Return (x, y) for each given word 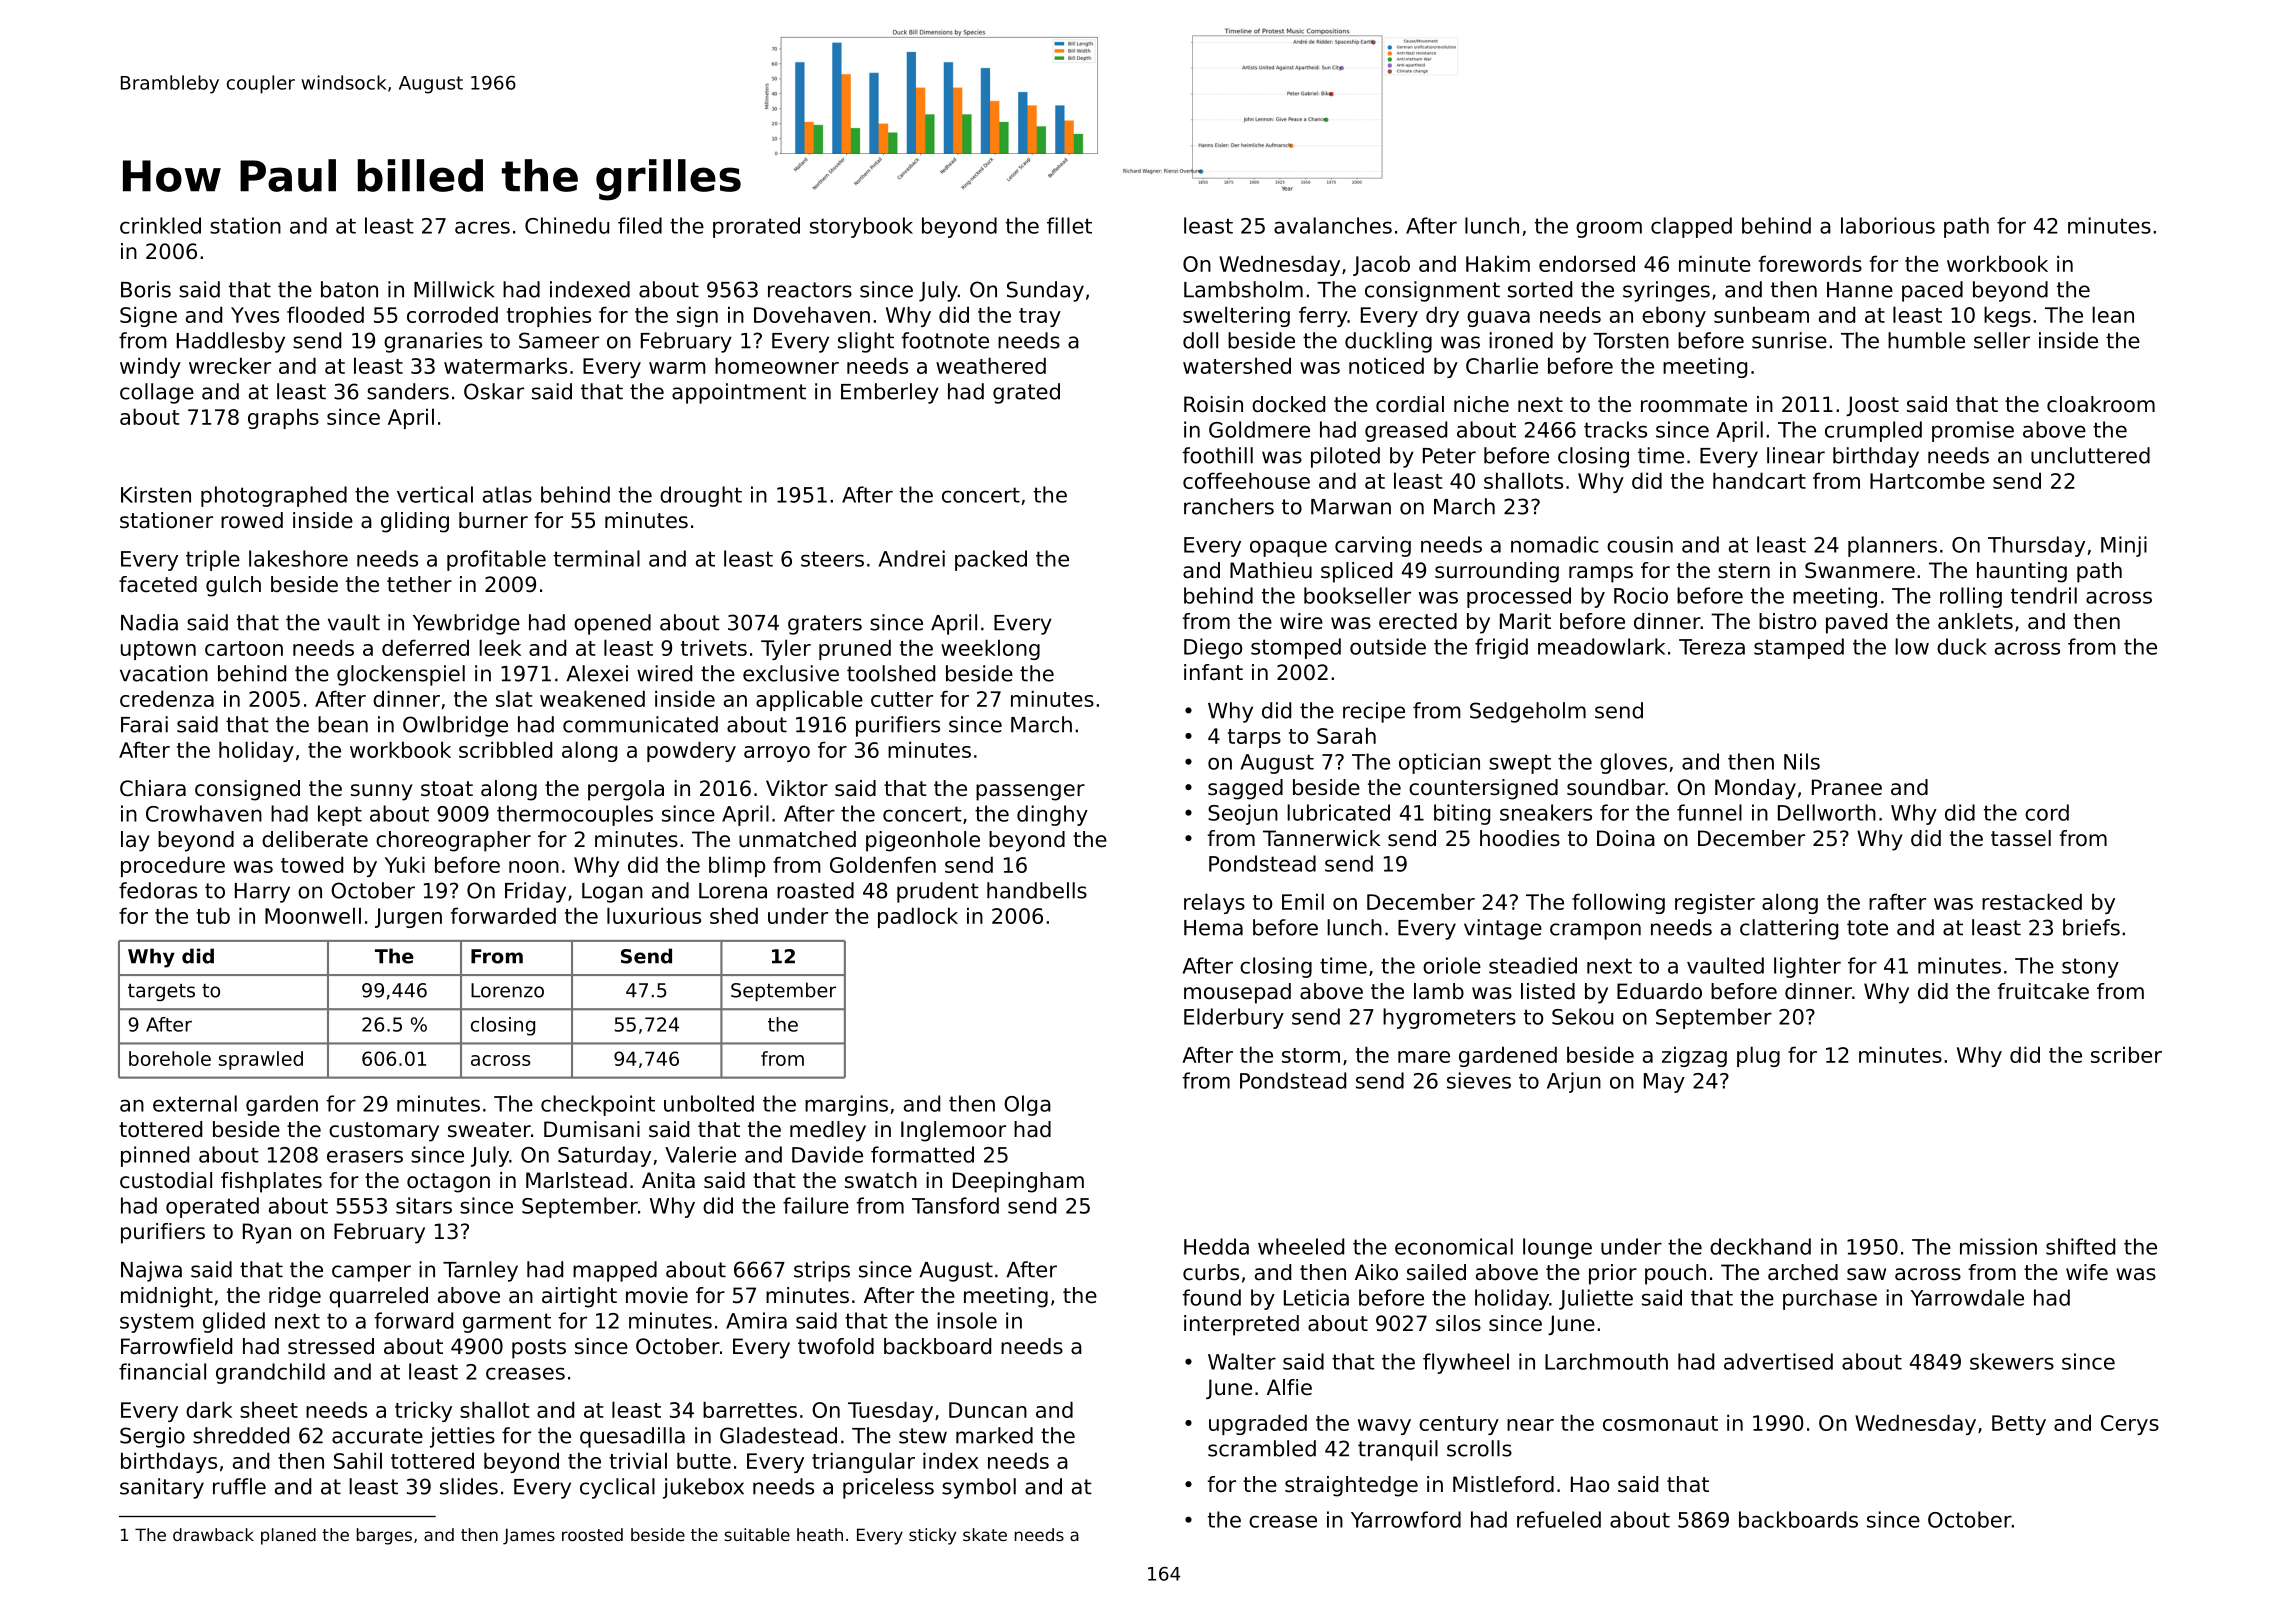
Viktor (797, 788)
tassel (2021, 838)
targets (161, 992)
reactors (810, 290)
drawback (213, 1534)
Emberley (890, 393)
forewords (1810, 263)
